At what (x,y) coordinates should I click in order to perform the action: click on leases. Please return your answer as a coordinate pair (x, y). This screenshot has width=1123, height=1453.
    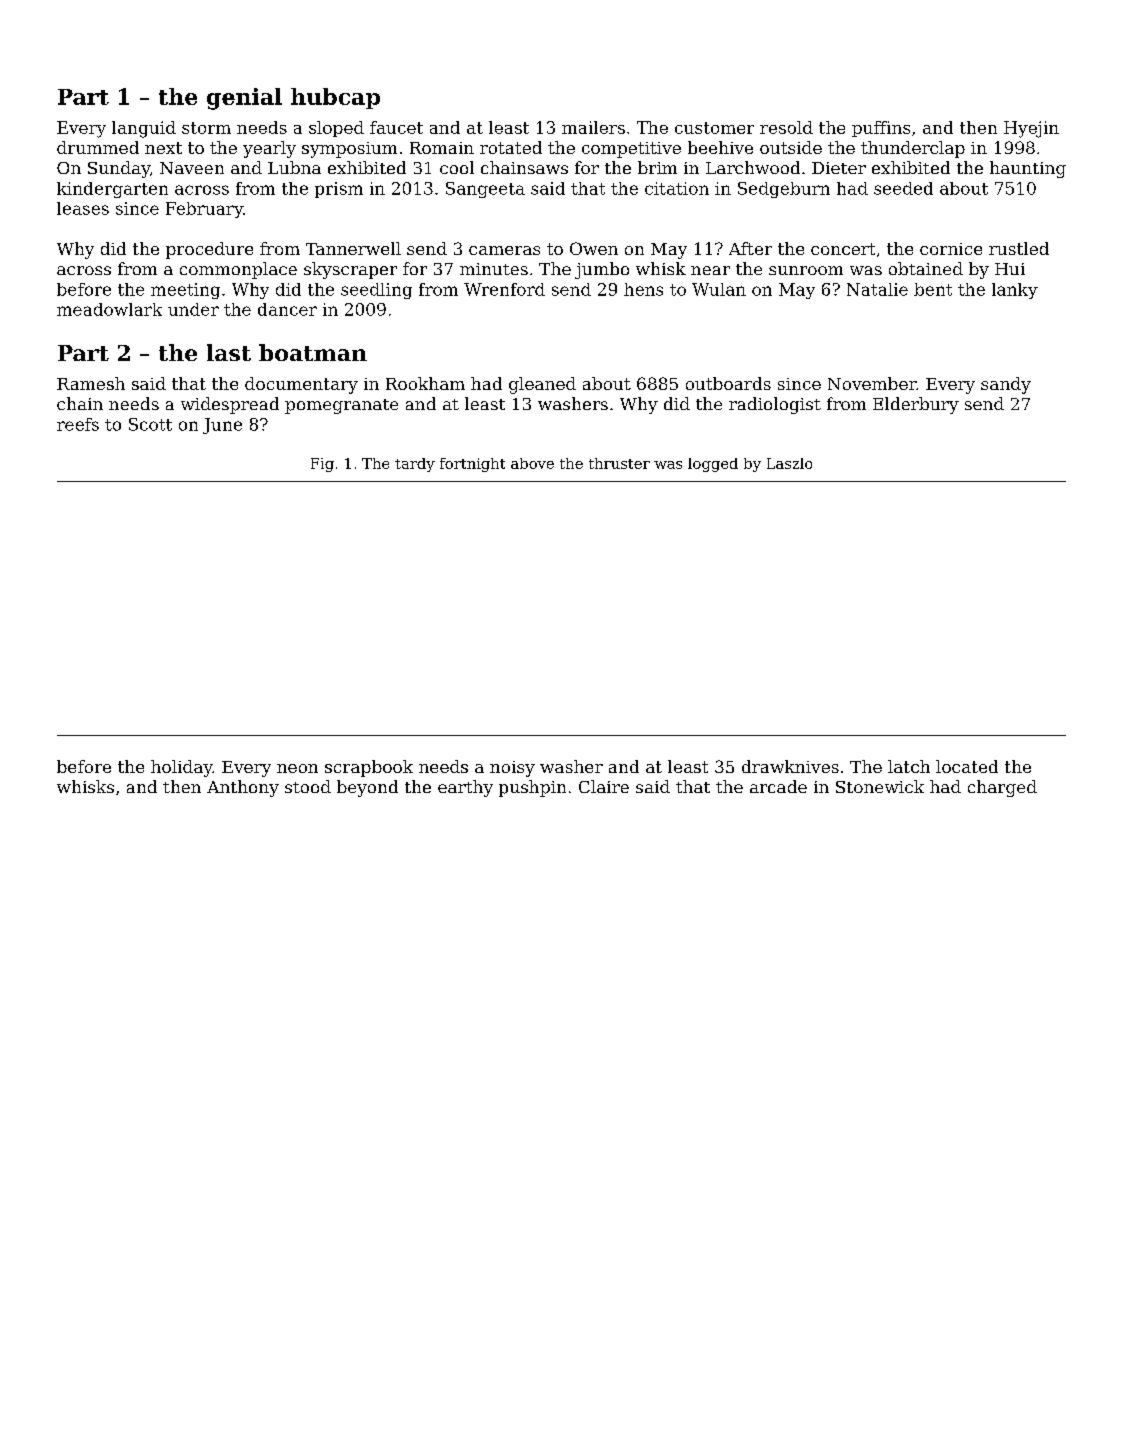
    Looking at the image, I should click on (83, 208).
